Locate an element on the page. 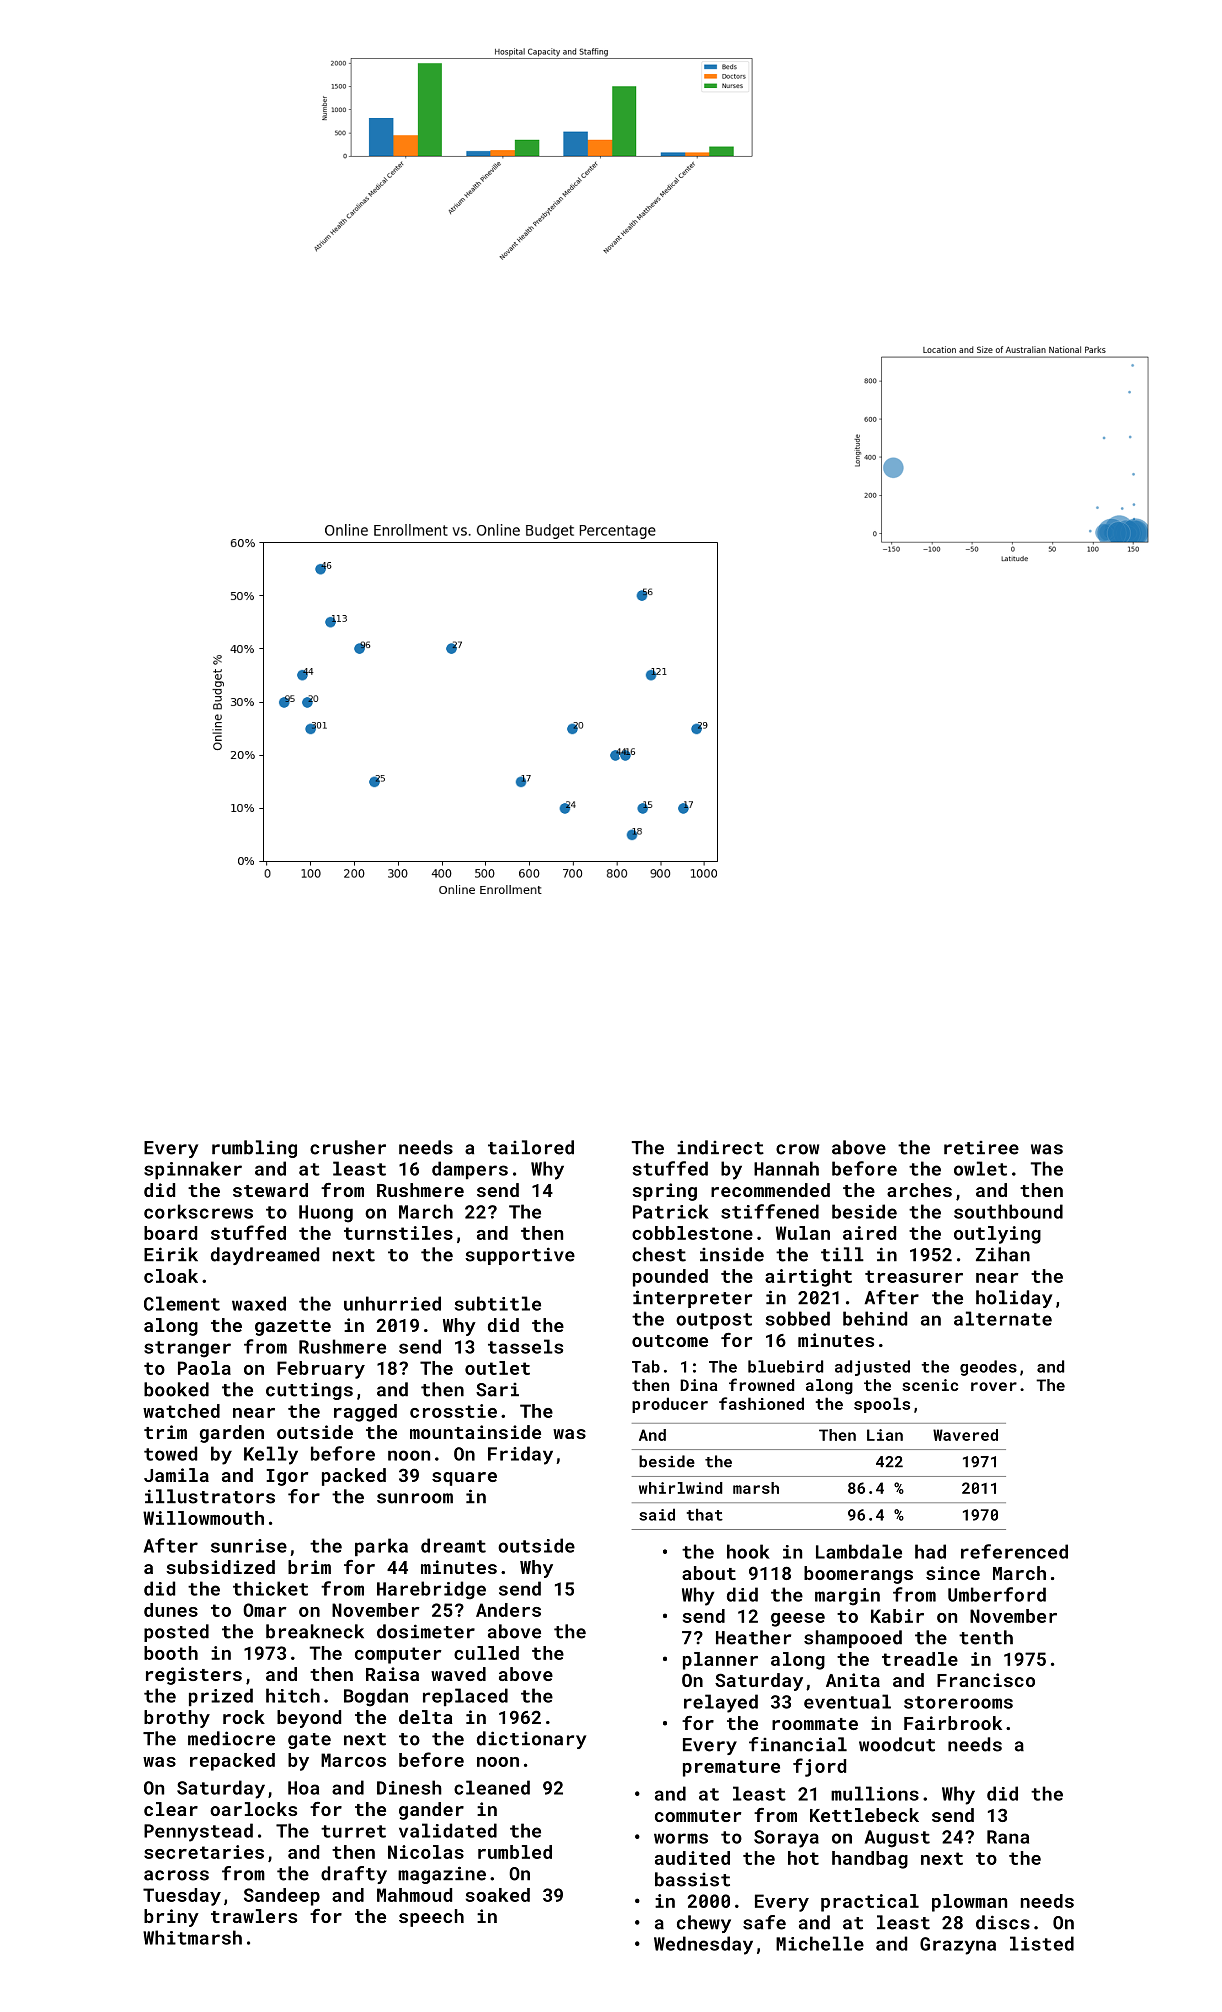  bluebird is located at coordinates (785, 1366).
